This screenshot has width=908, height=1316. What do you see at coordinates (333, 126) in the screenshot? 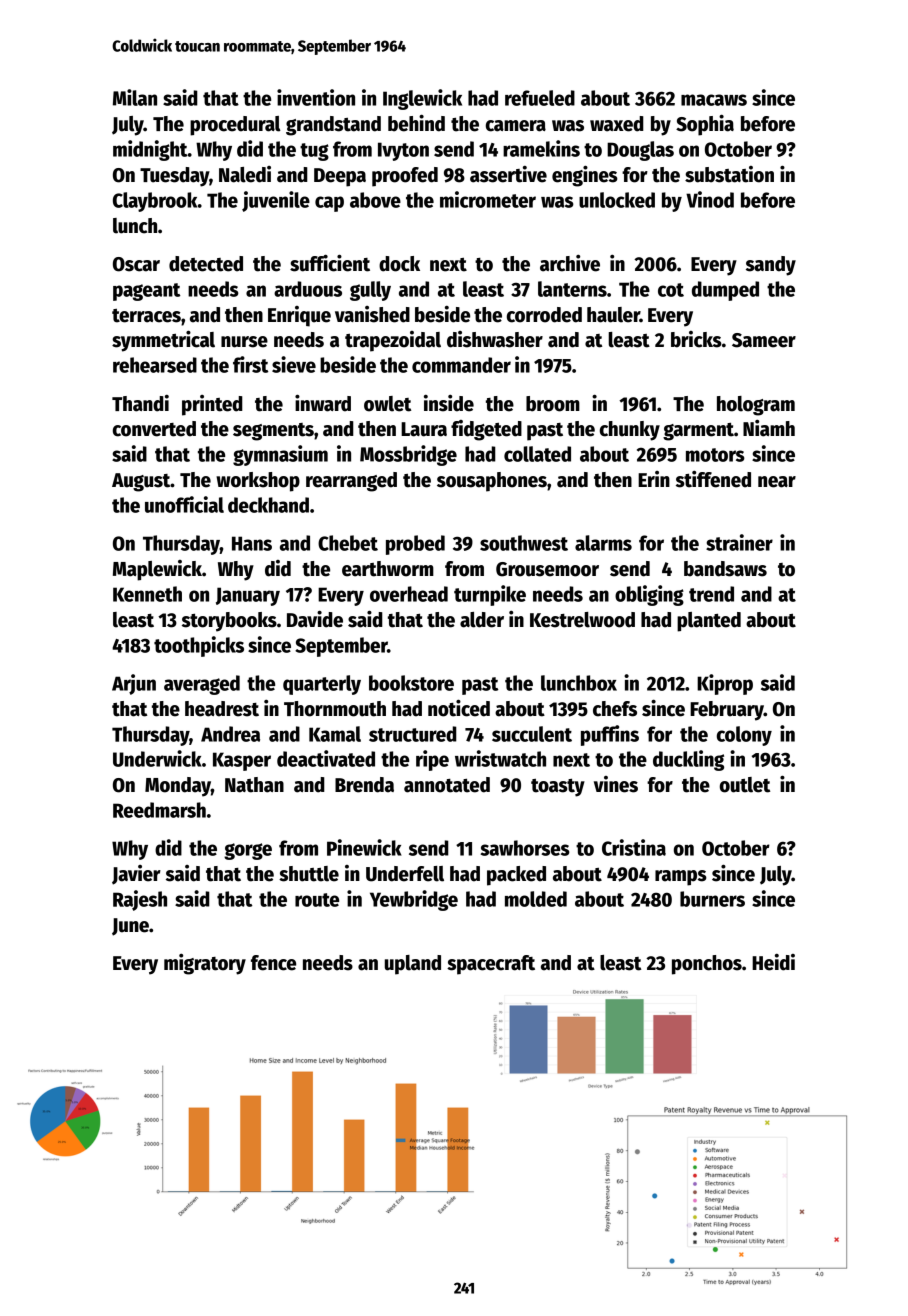
I see `grandstand` at bounding box center [333, 126].
